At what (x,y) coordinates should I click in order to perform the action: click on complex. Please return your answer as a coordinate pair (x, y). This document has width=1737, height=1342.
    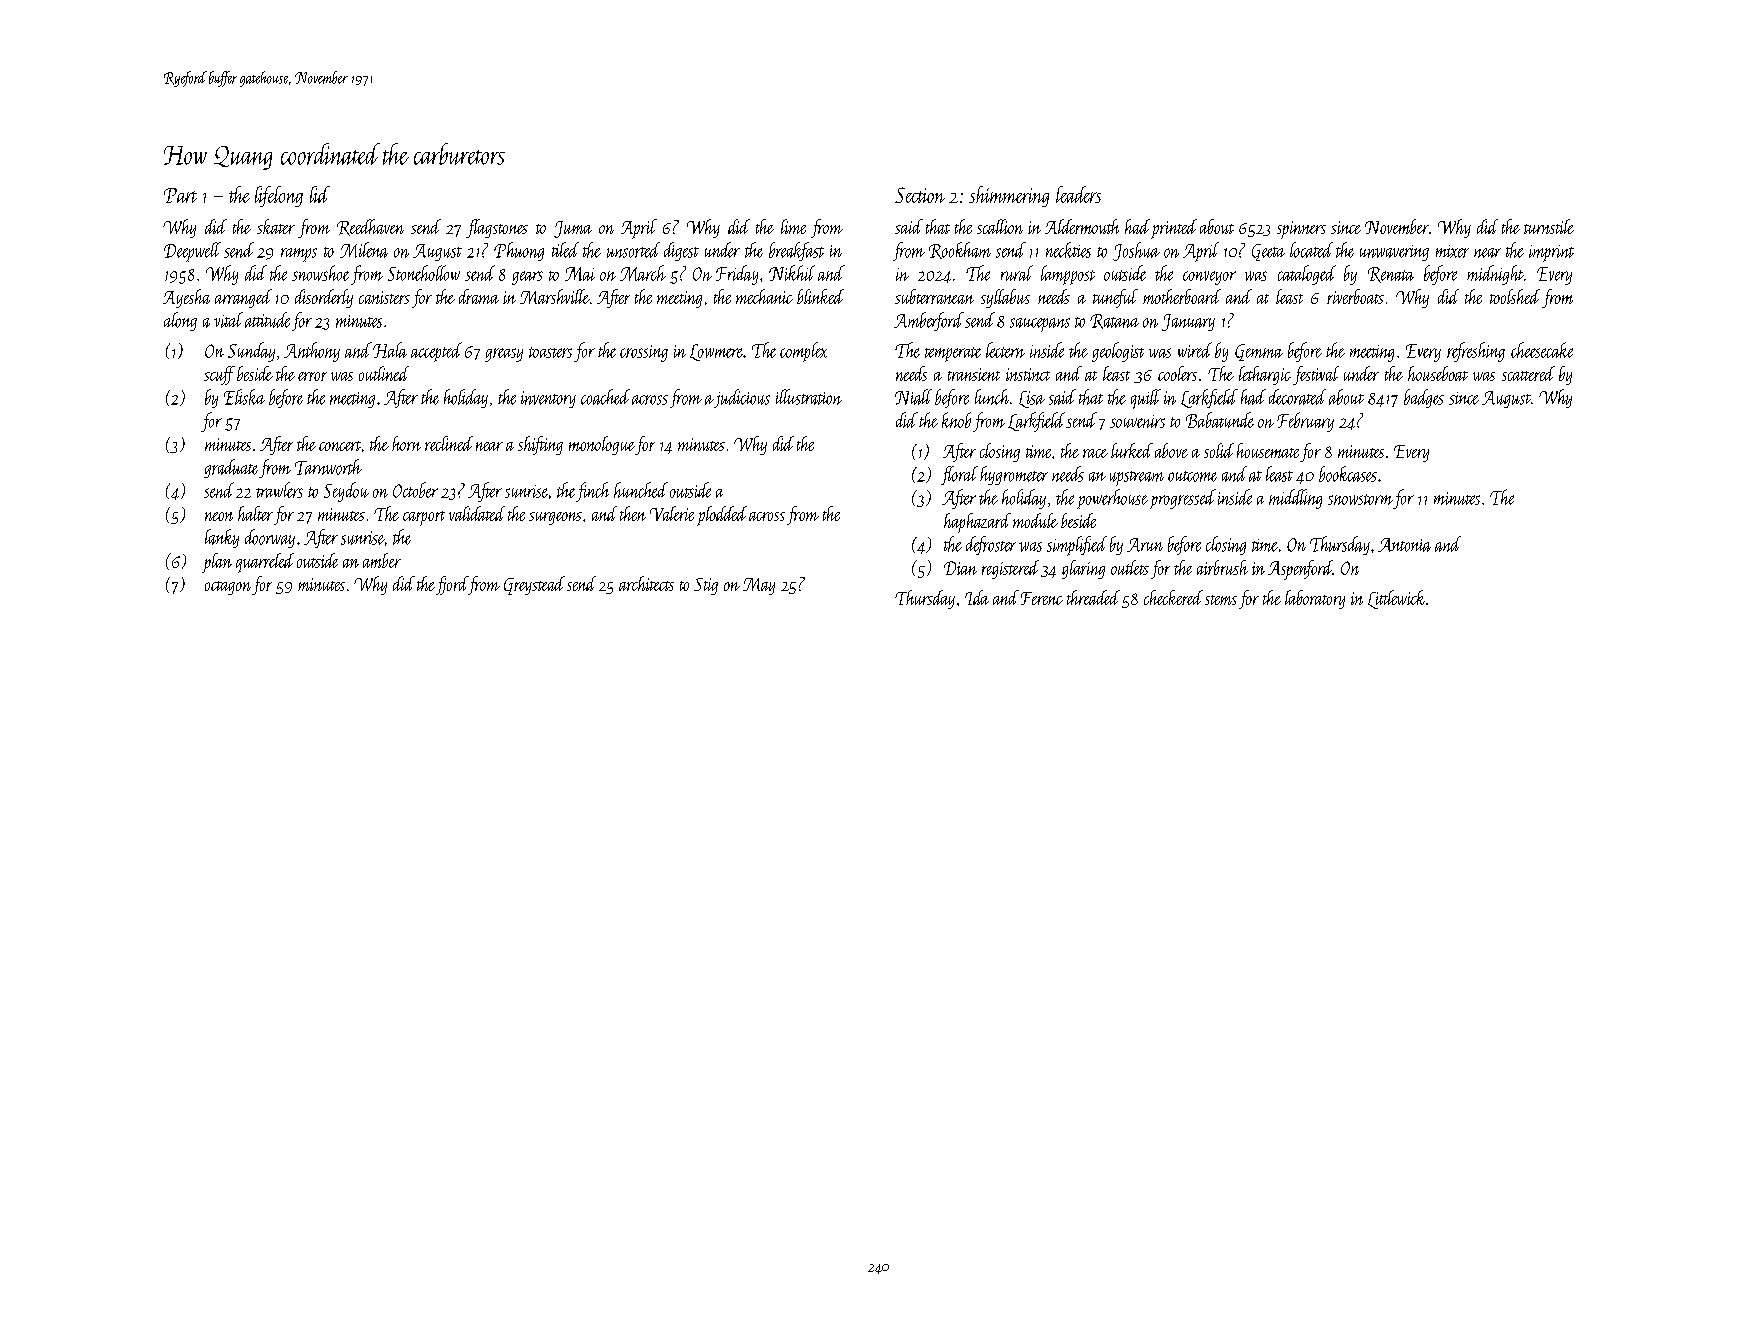
    Looking at the image, I should click on (803, 352).
